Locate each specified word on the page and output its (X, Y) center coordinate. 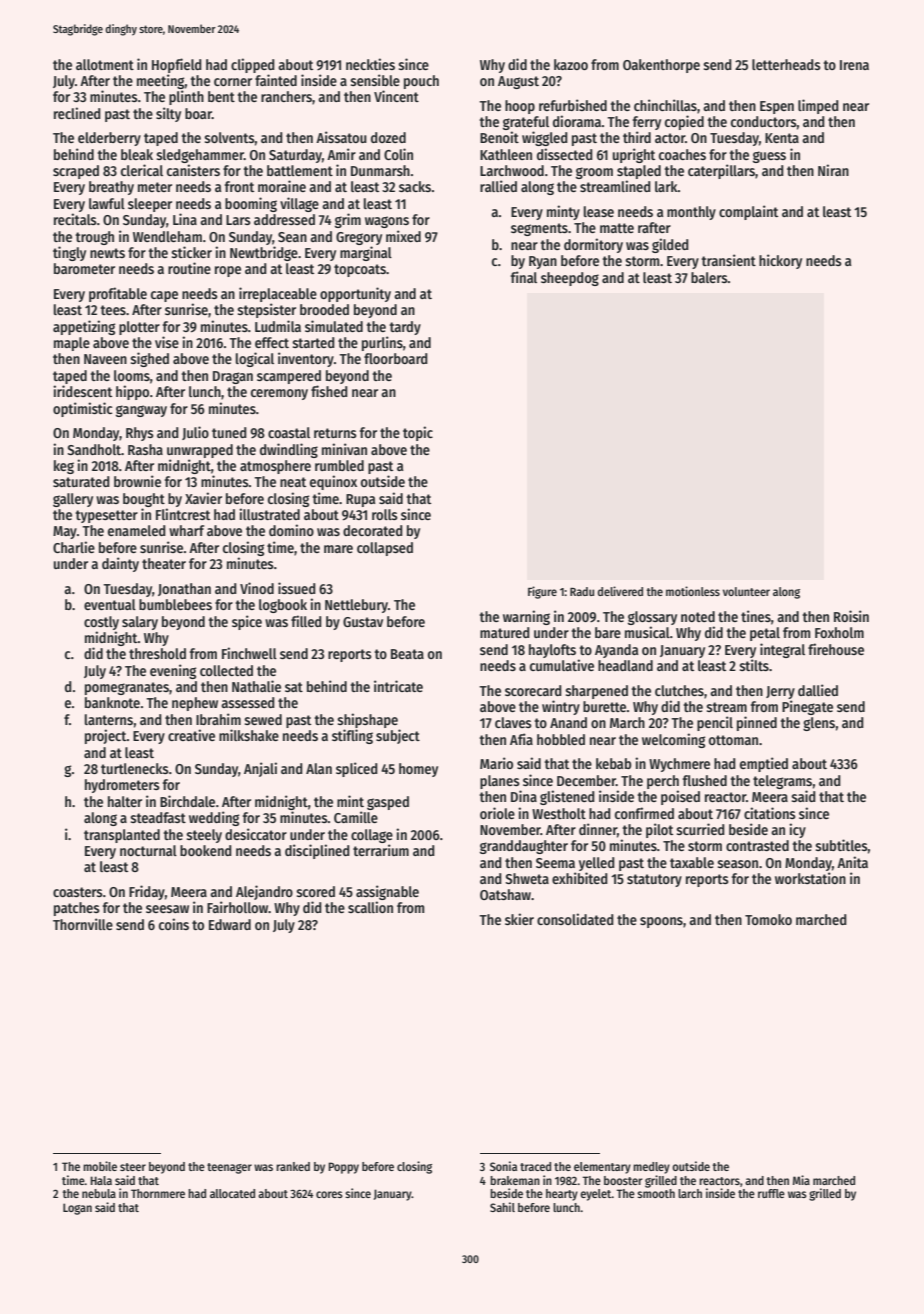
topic (418, 433)
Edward (230, 924)
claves (513, 722)
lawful (107, 203)
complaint (748, 212)
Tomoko (768, 919)
